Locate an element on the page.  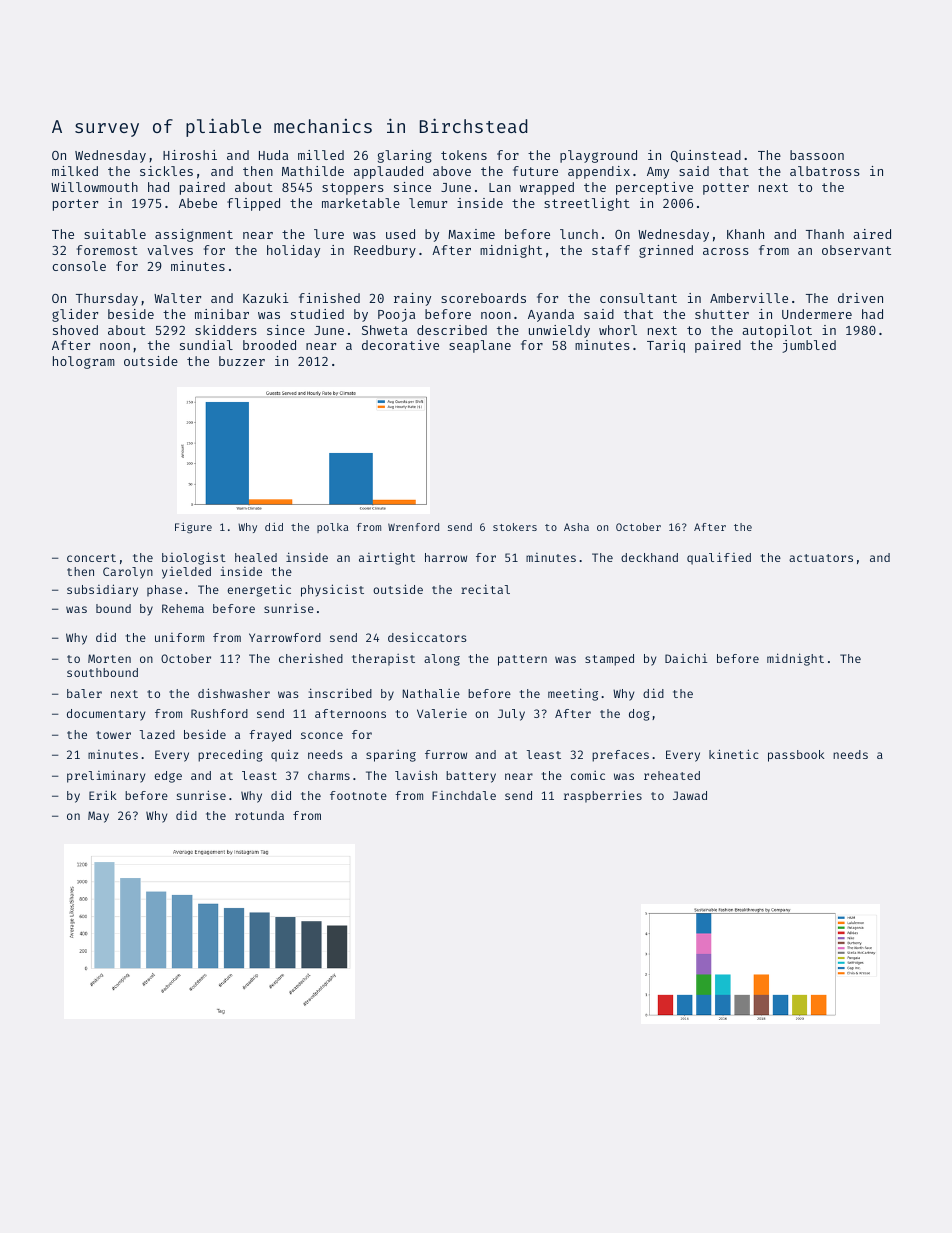
Daichi is located at coordinates (686, 658).
